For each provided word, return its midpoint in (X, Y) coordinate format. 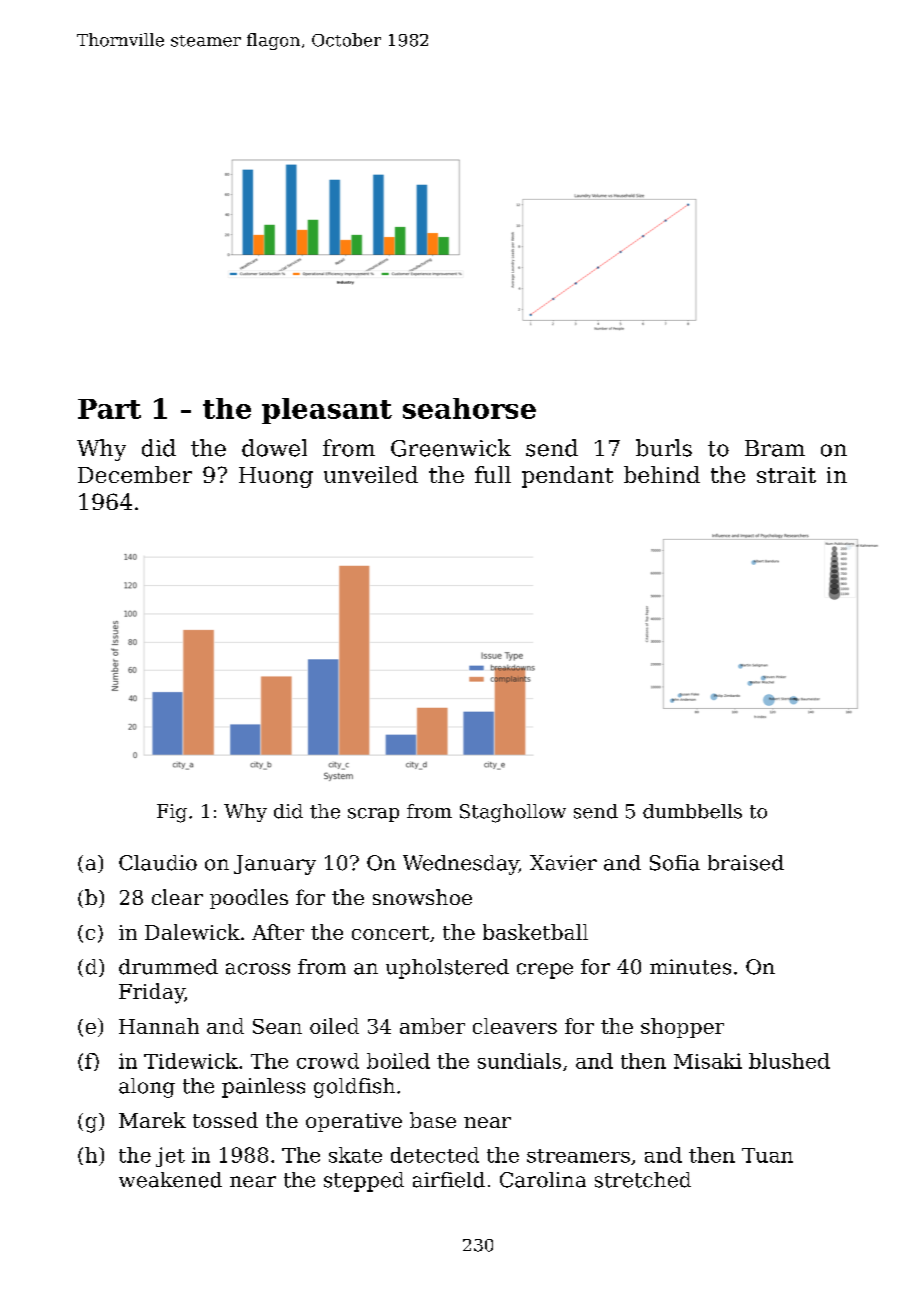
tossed (225, 1120)
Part (109, 409)
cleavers (515, 1026)
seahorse (469, 408)
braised (746, 863)
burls (664, 448)
